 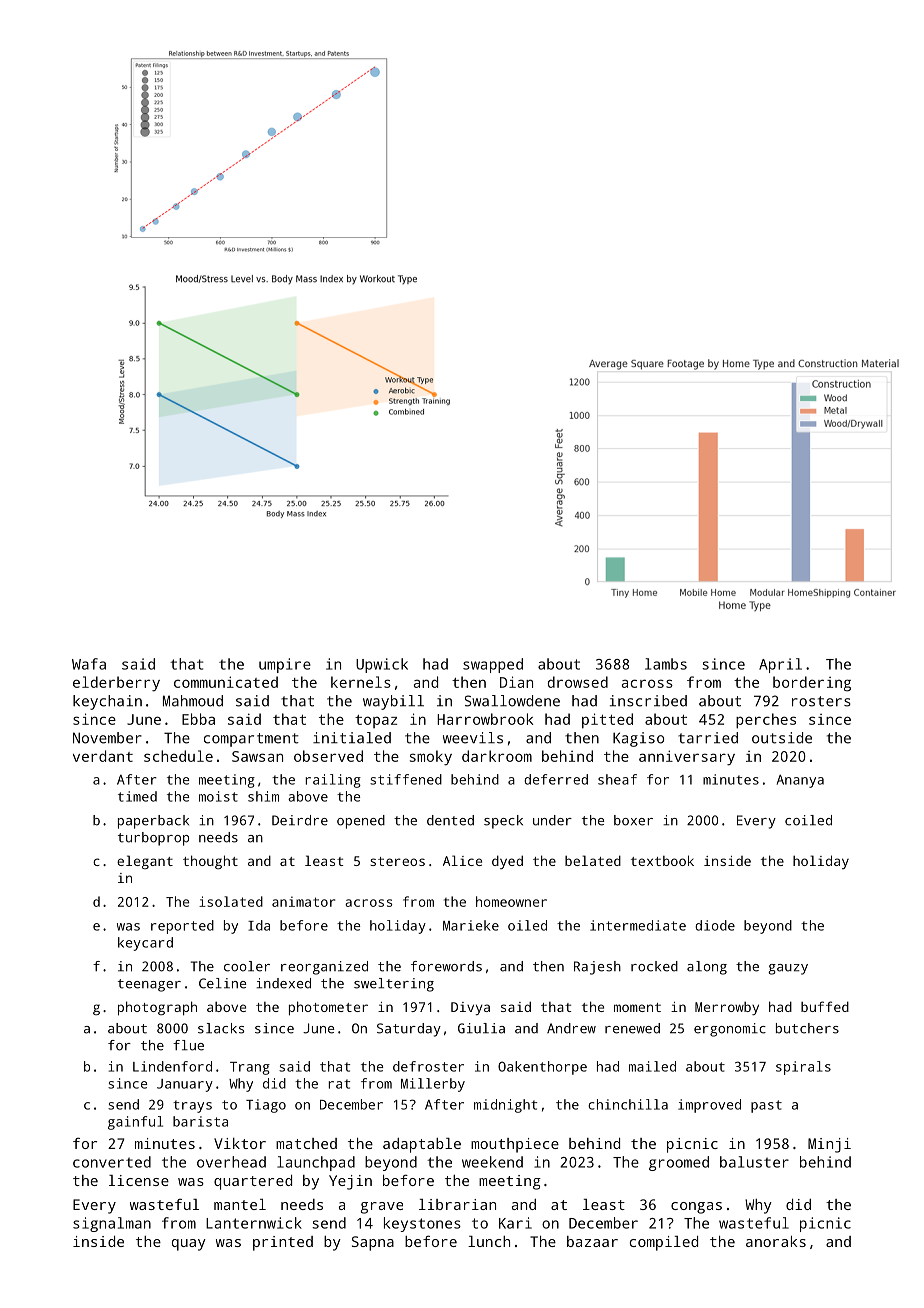 I want to click on defroster, so click(x=428, y=1066).
